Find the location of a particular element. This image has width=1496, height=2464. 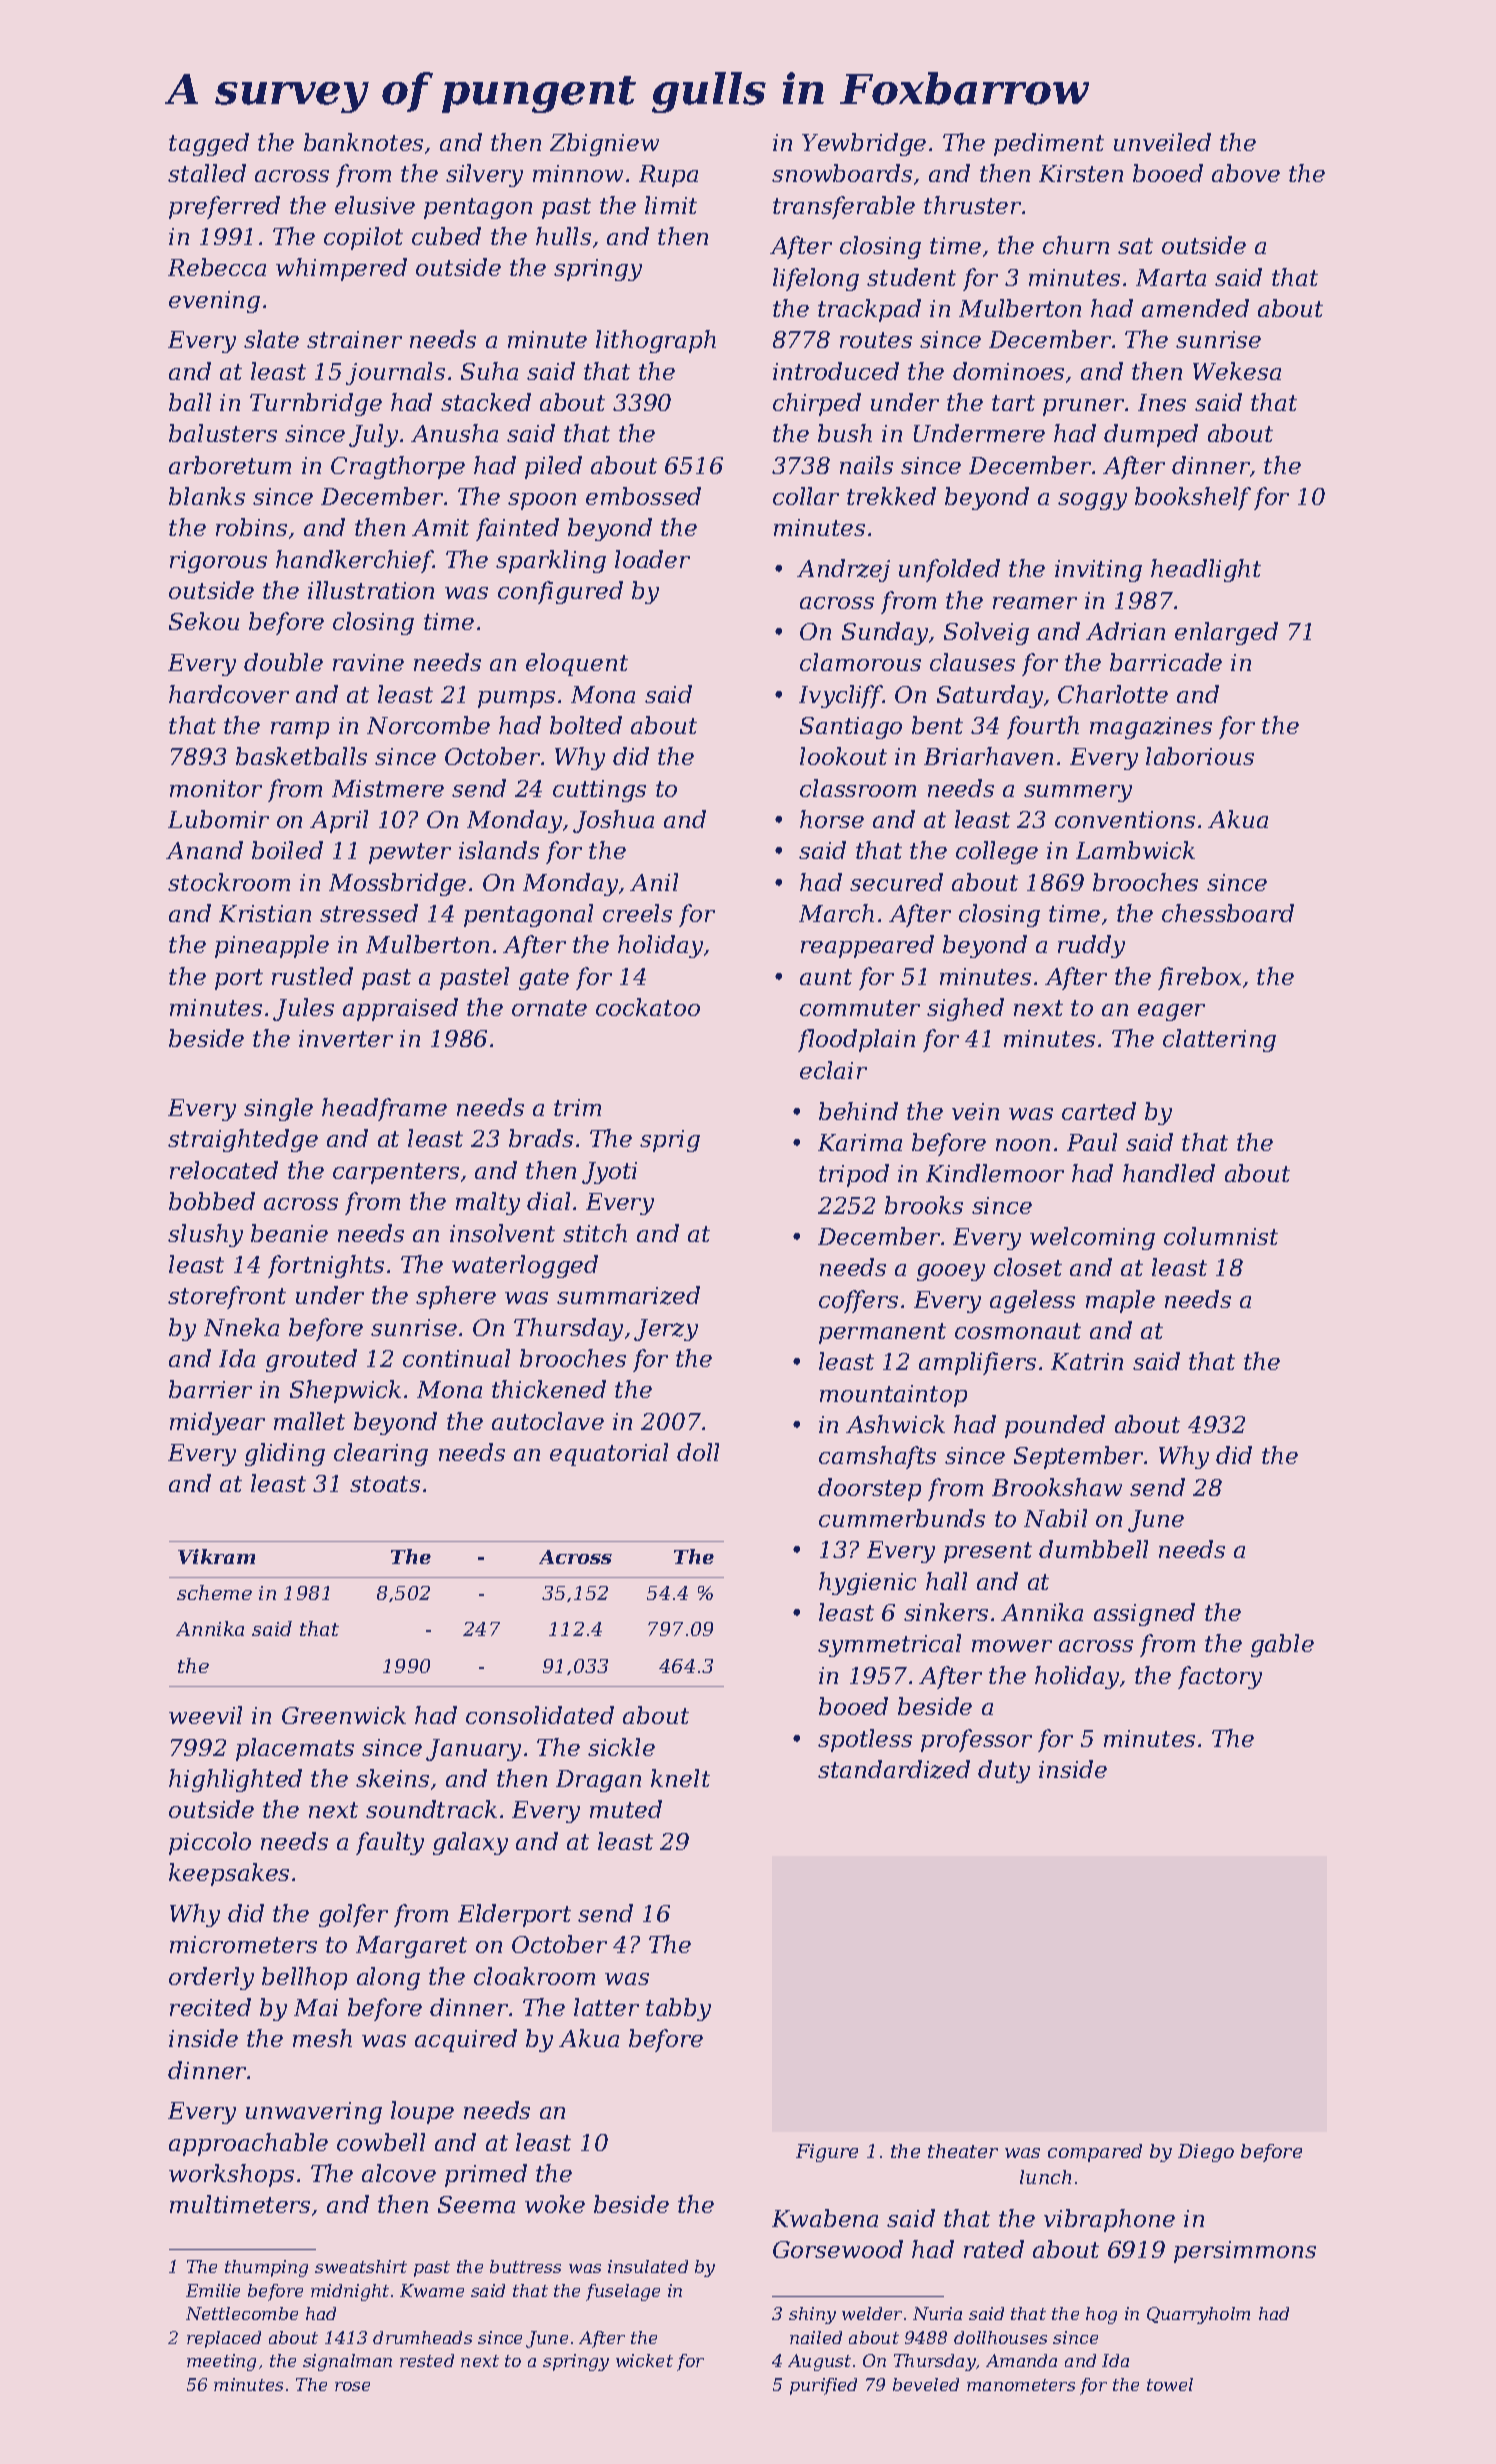

Greenwick is located at coordinates (344, 1715).
